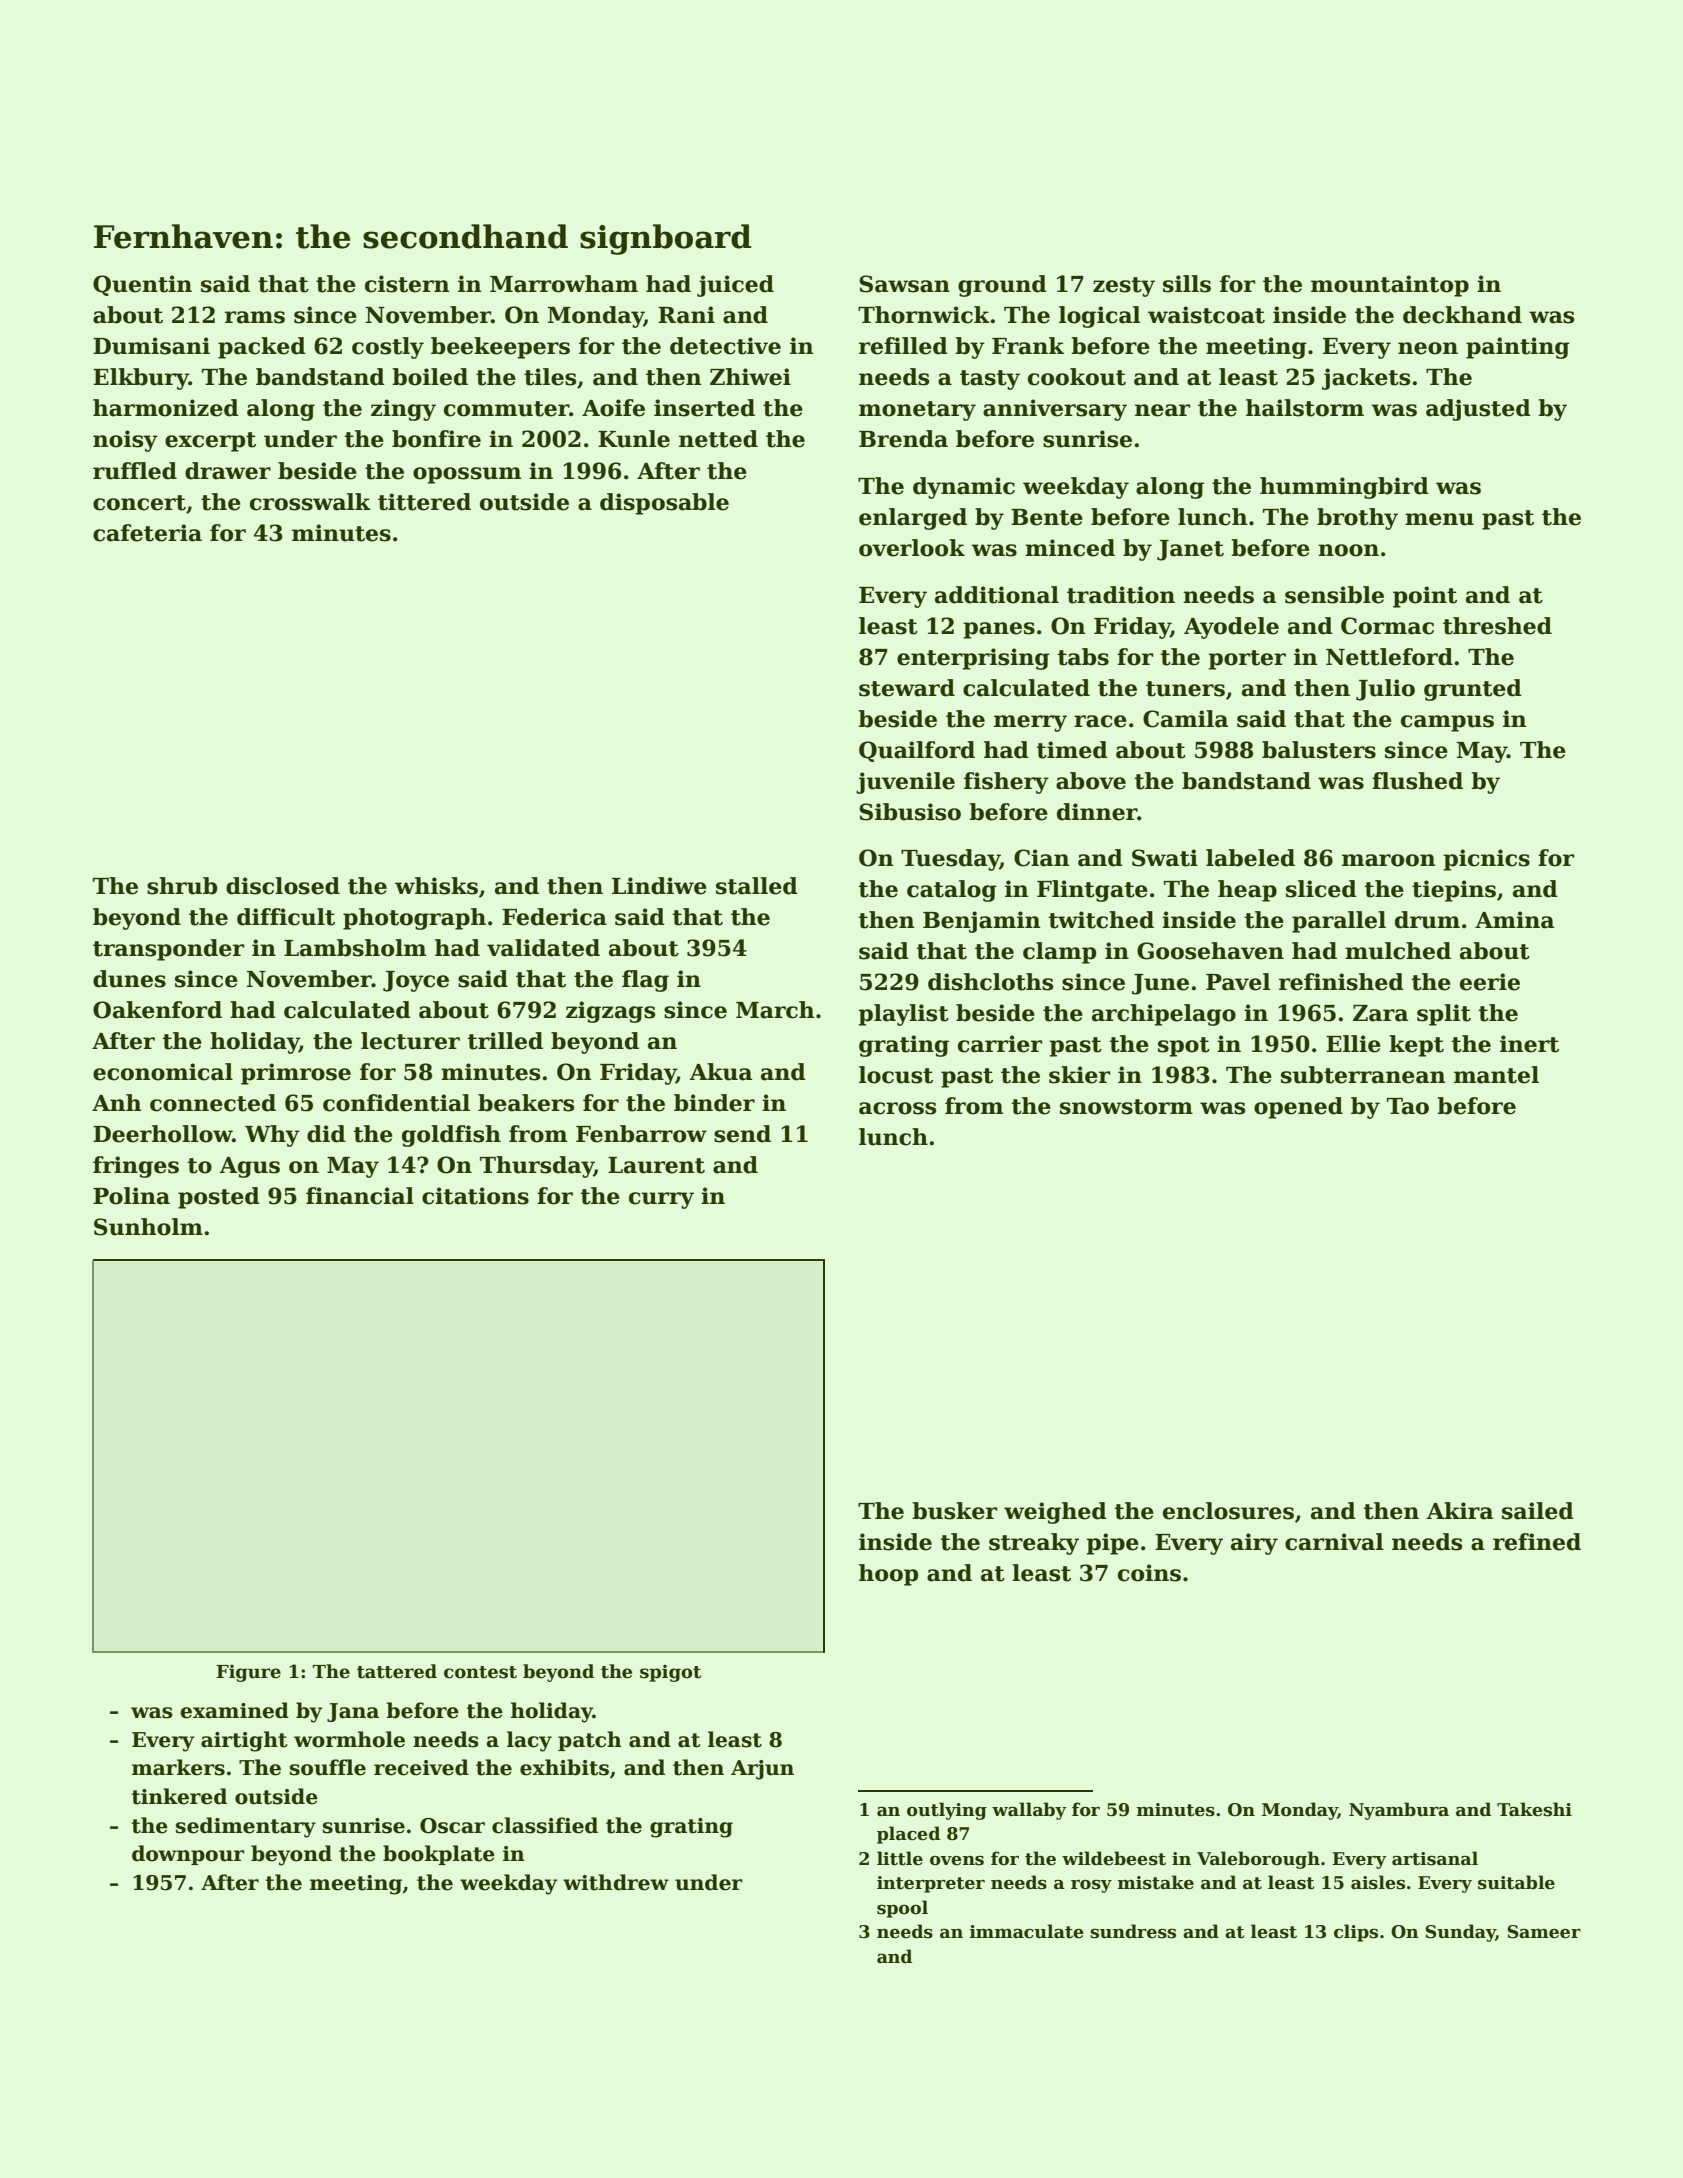 Image resolution: width=1683 pixels, height=2178 pixels. What do you see at coordinates (388, 348) in the screenshot?
I see `costly` at bounding box center [388, 348].
